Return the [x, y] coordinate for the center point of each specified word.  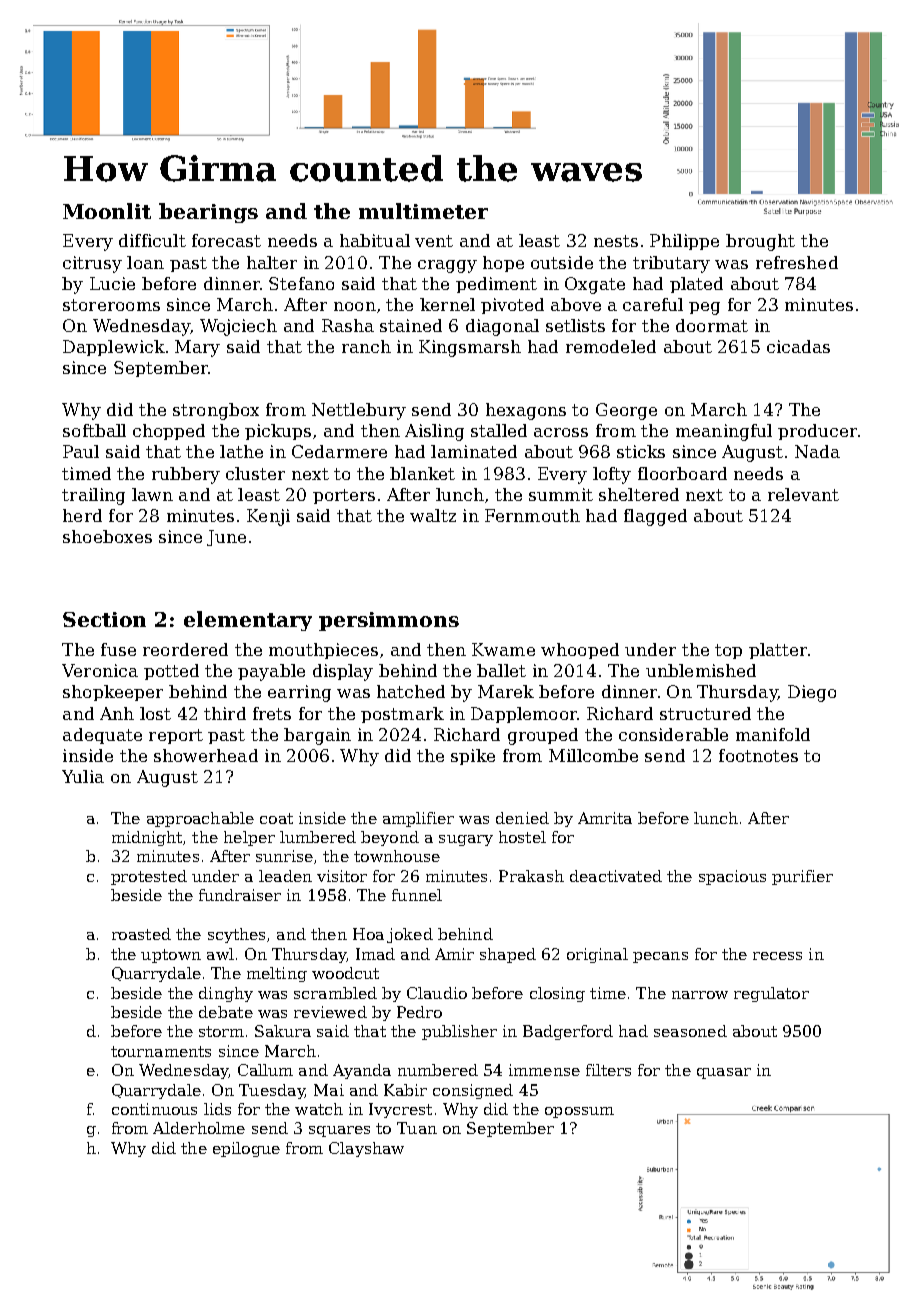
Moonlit [107, 211]
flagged [655, 517]
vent [434, 241]
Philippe [684, 242]
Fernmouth [532, 515]
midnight [147, 838]
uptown [171, 956]
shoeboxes [107, 536]
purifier [802, 877]
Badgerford [568, 1032]
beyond [390, 838]
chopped [169, 432]
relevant [803, 494]
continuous [154, 1109]
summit [561, 494]
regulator [771, 994]
